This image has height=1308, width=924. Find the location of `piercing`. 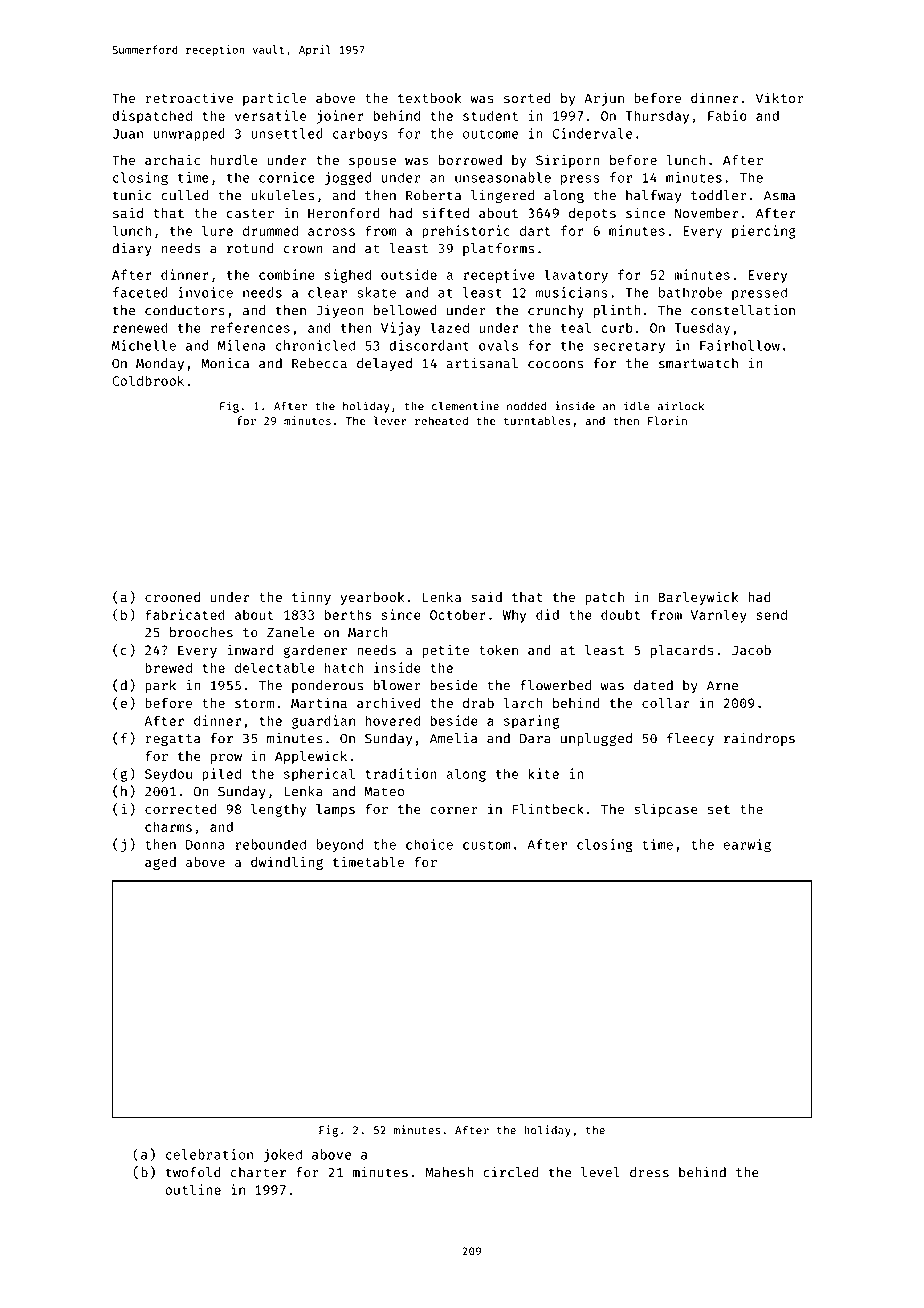

piercing is located at coordinates (764, 232).
